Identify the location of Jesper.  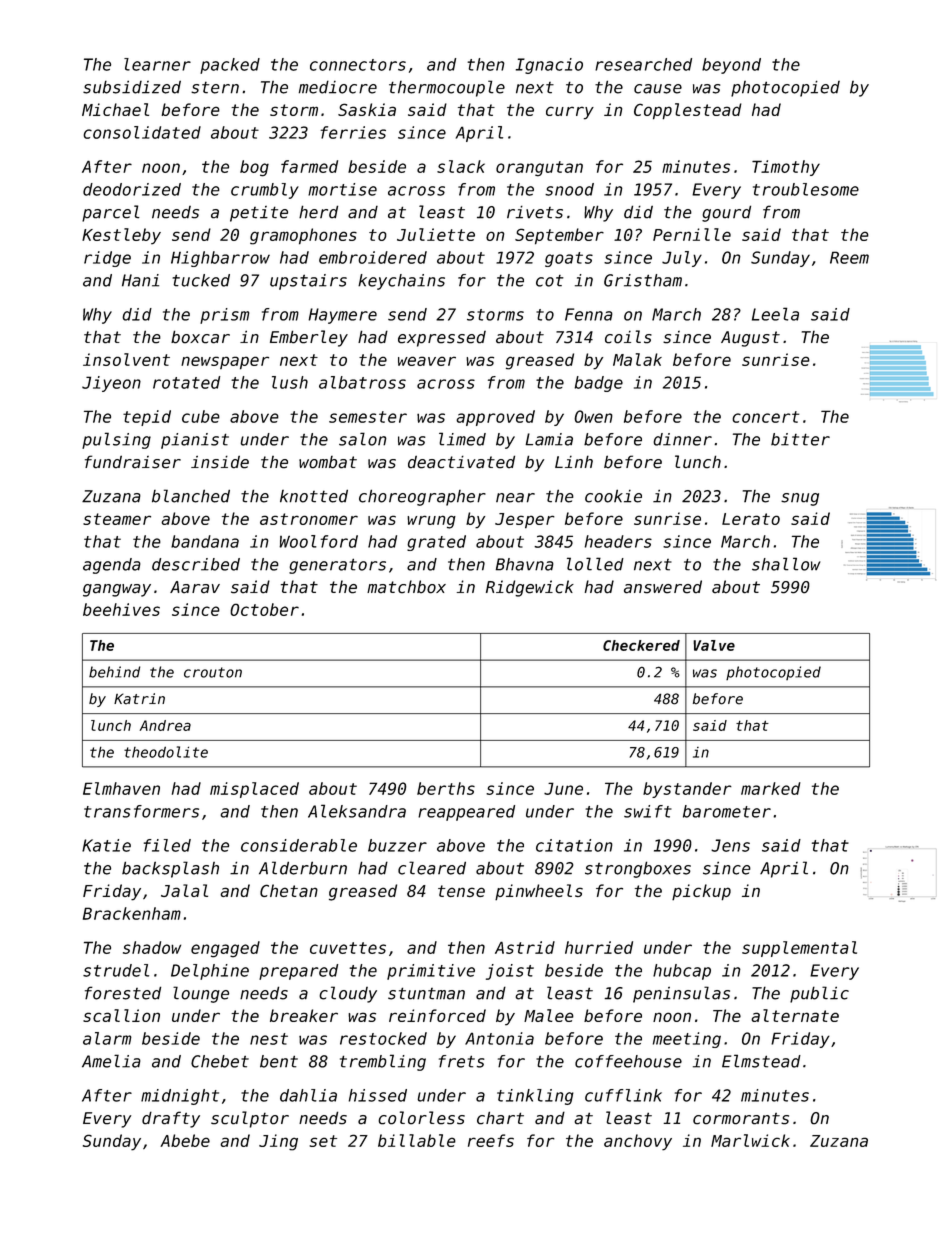
(525, 521).
